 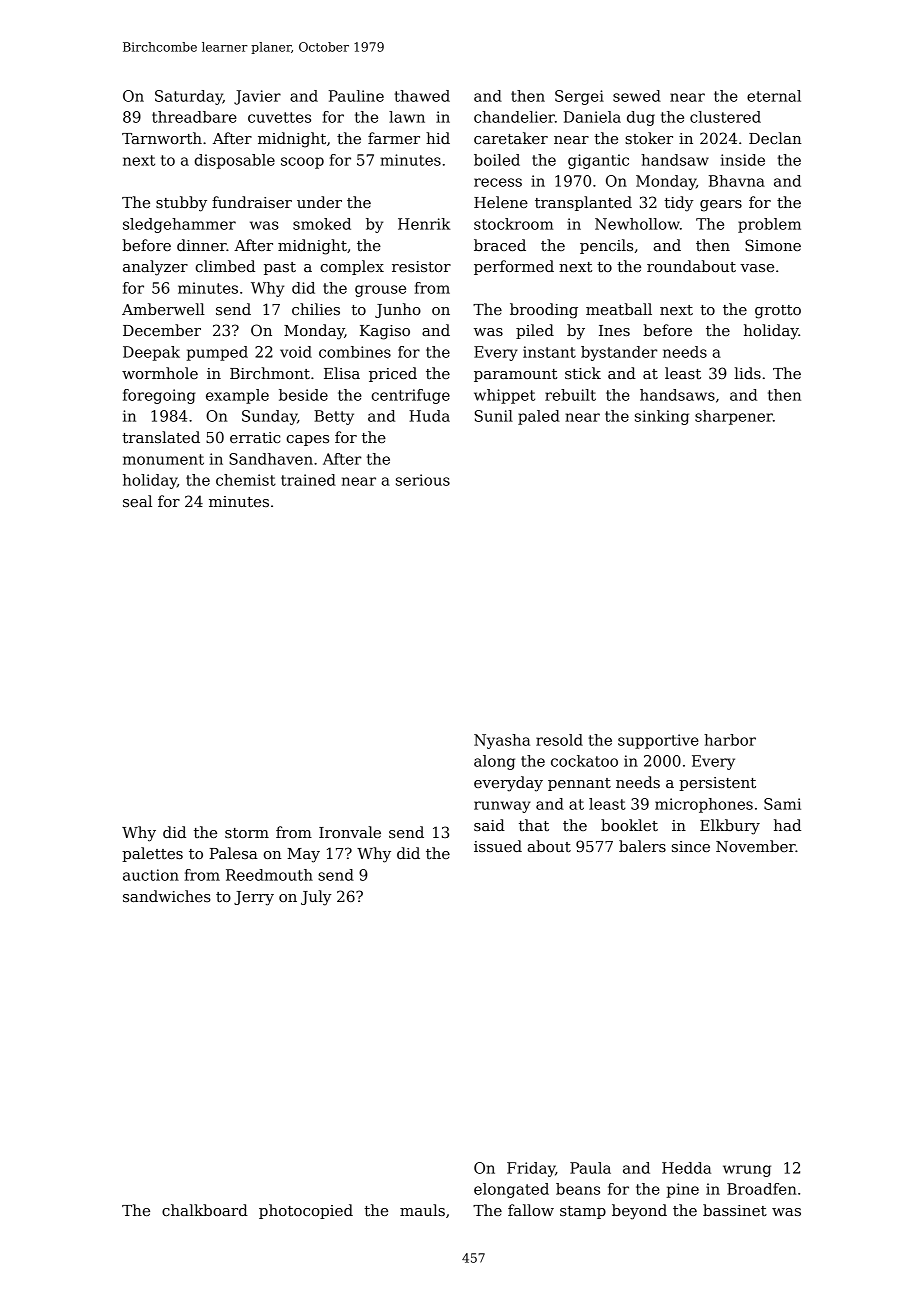 What do you see at coordinates (534, 825) in the screenshot?
I see `that` at bounding box center [534, 825].
